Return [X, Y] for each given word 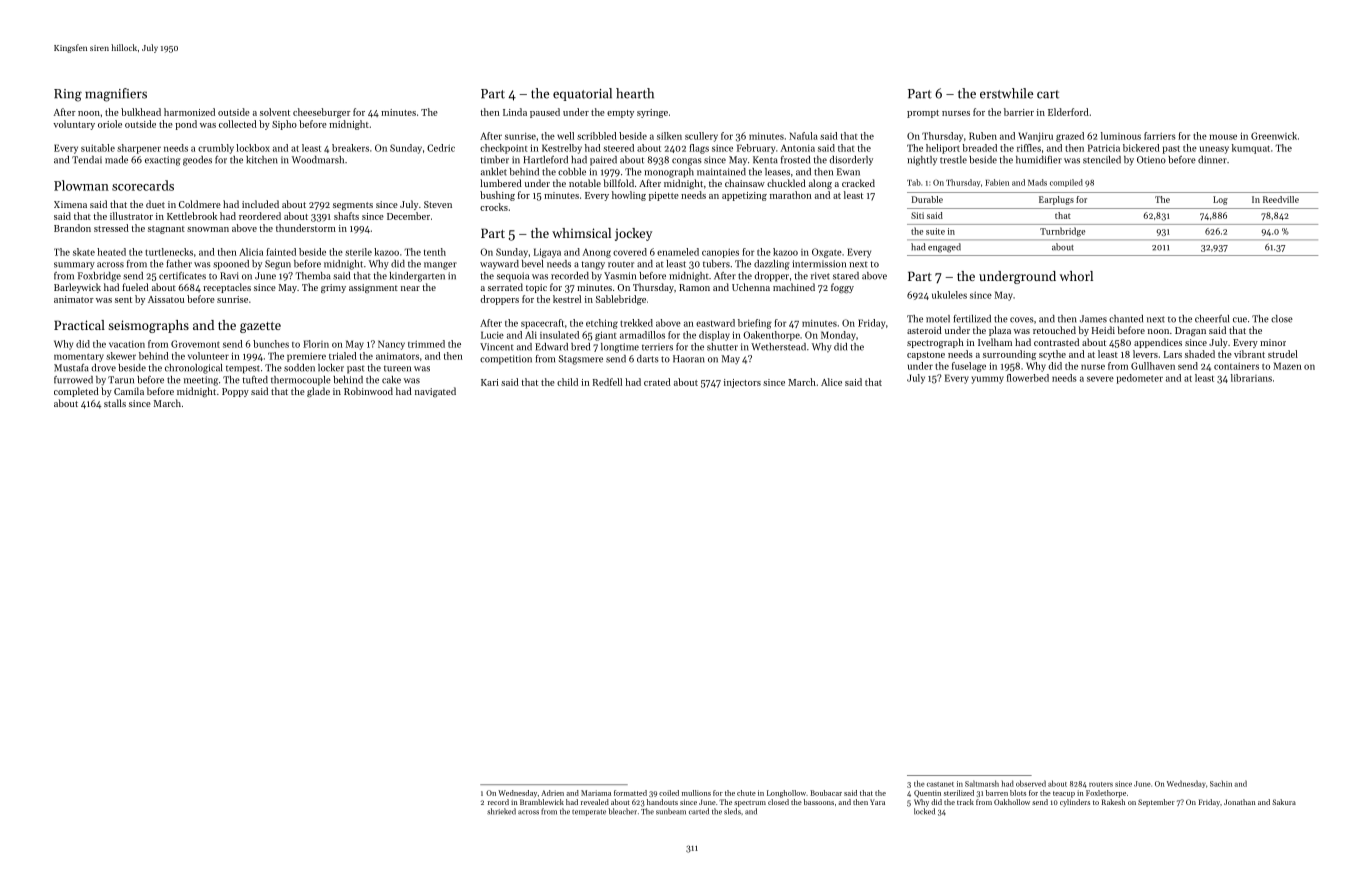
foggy [842, 288]
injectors [742, 383]
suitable [98, 148]
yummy [988, 380]
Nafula [803, 136]
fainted [281, 252]
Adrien [552, 793]
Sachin [1221, 784]
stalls [115, 403]
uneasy [1214, 150]
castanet [940, 784]
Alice [831, 382]
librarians [1251, 378]
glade [318, 392]
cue [1240, 320]
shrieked [501, 811]
